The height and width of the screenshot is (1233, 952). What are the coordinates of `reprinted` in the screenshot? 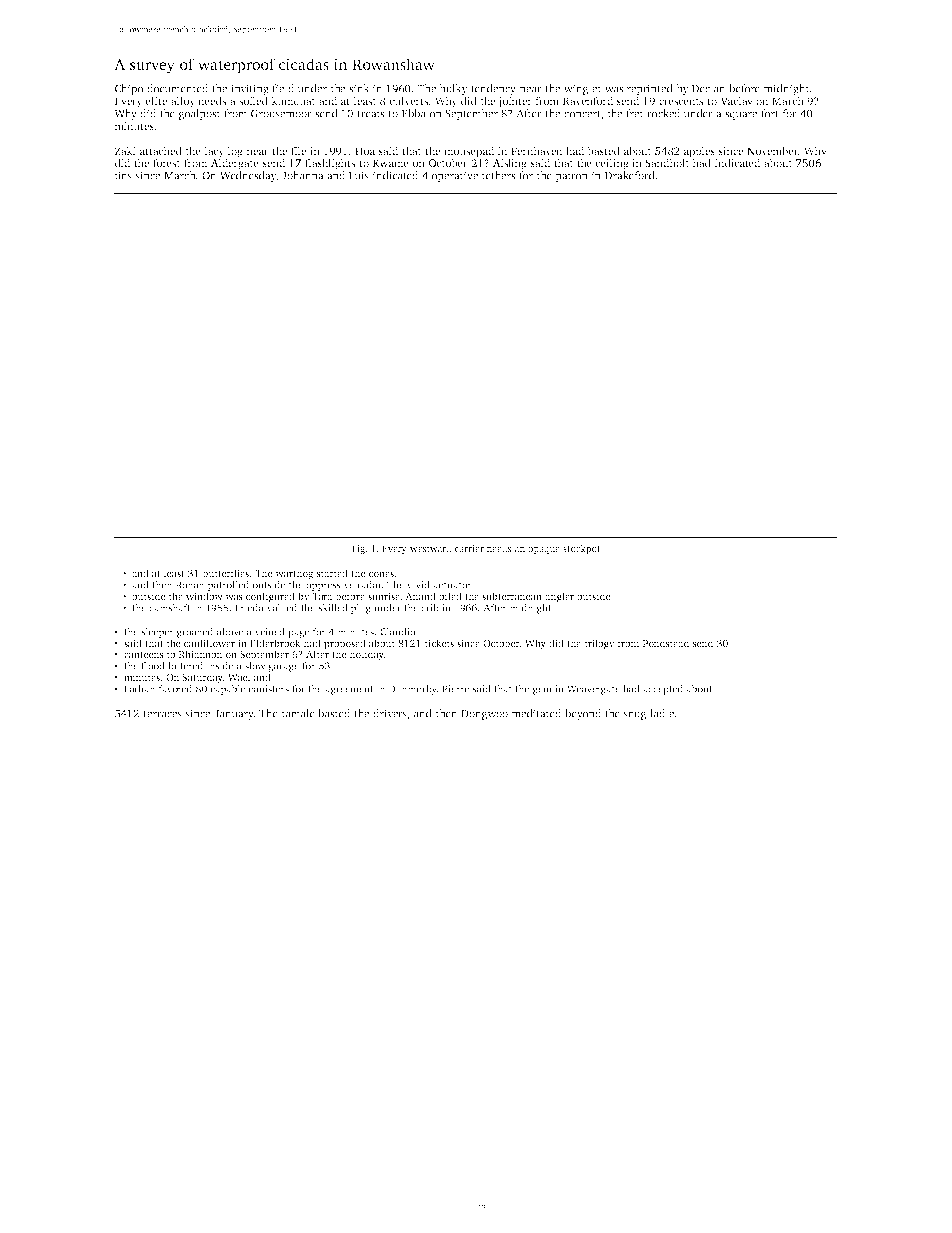 It's located at (650, 89).
